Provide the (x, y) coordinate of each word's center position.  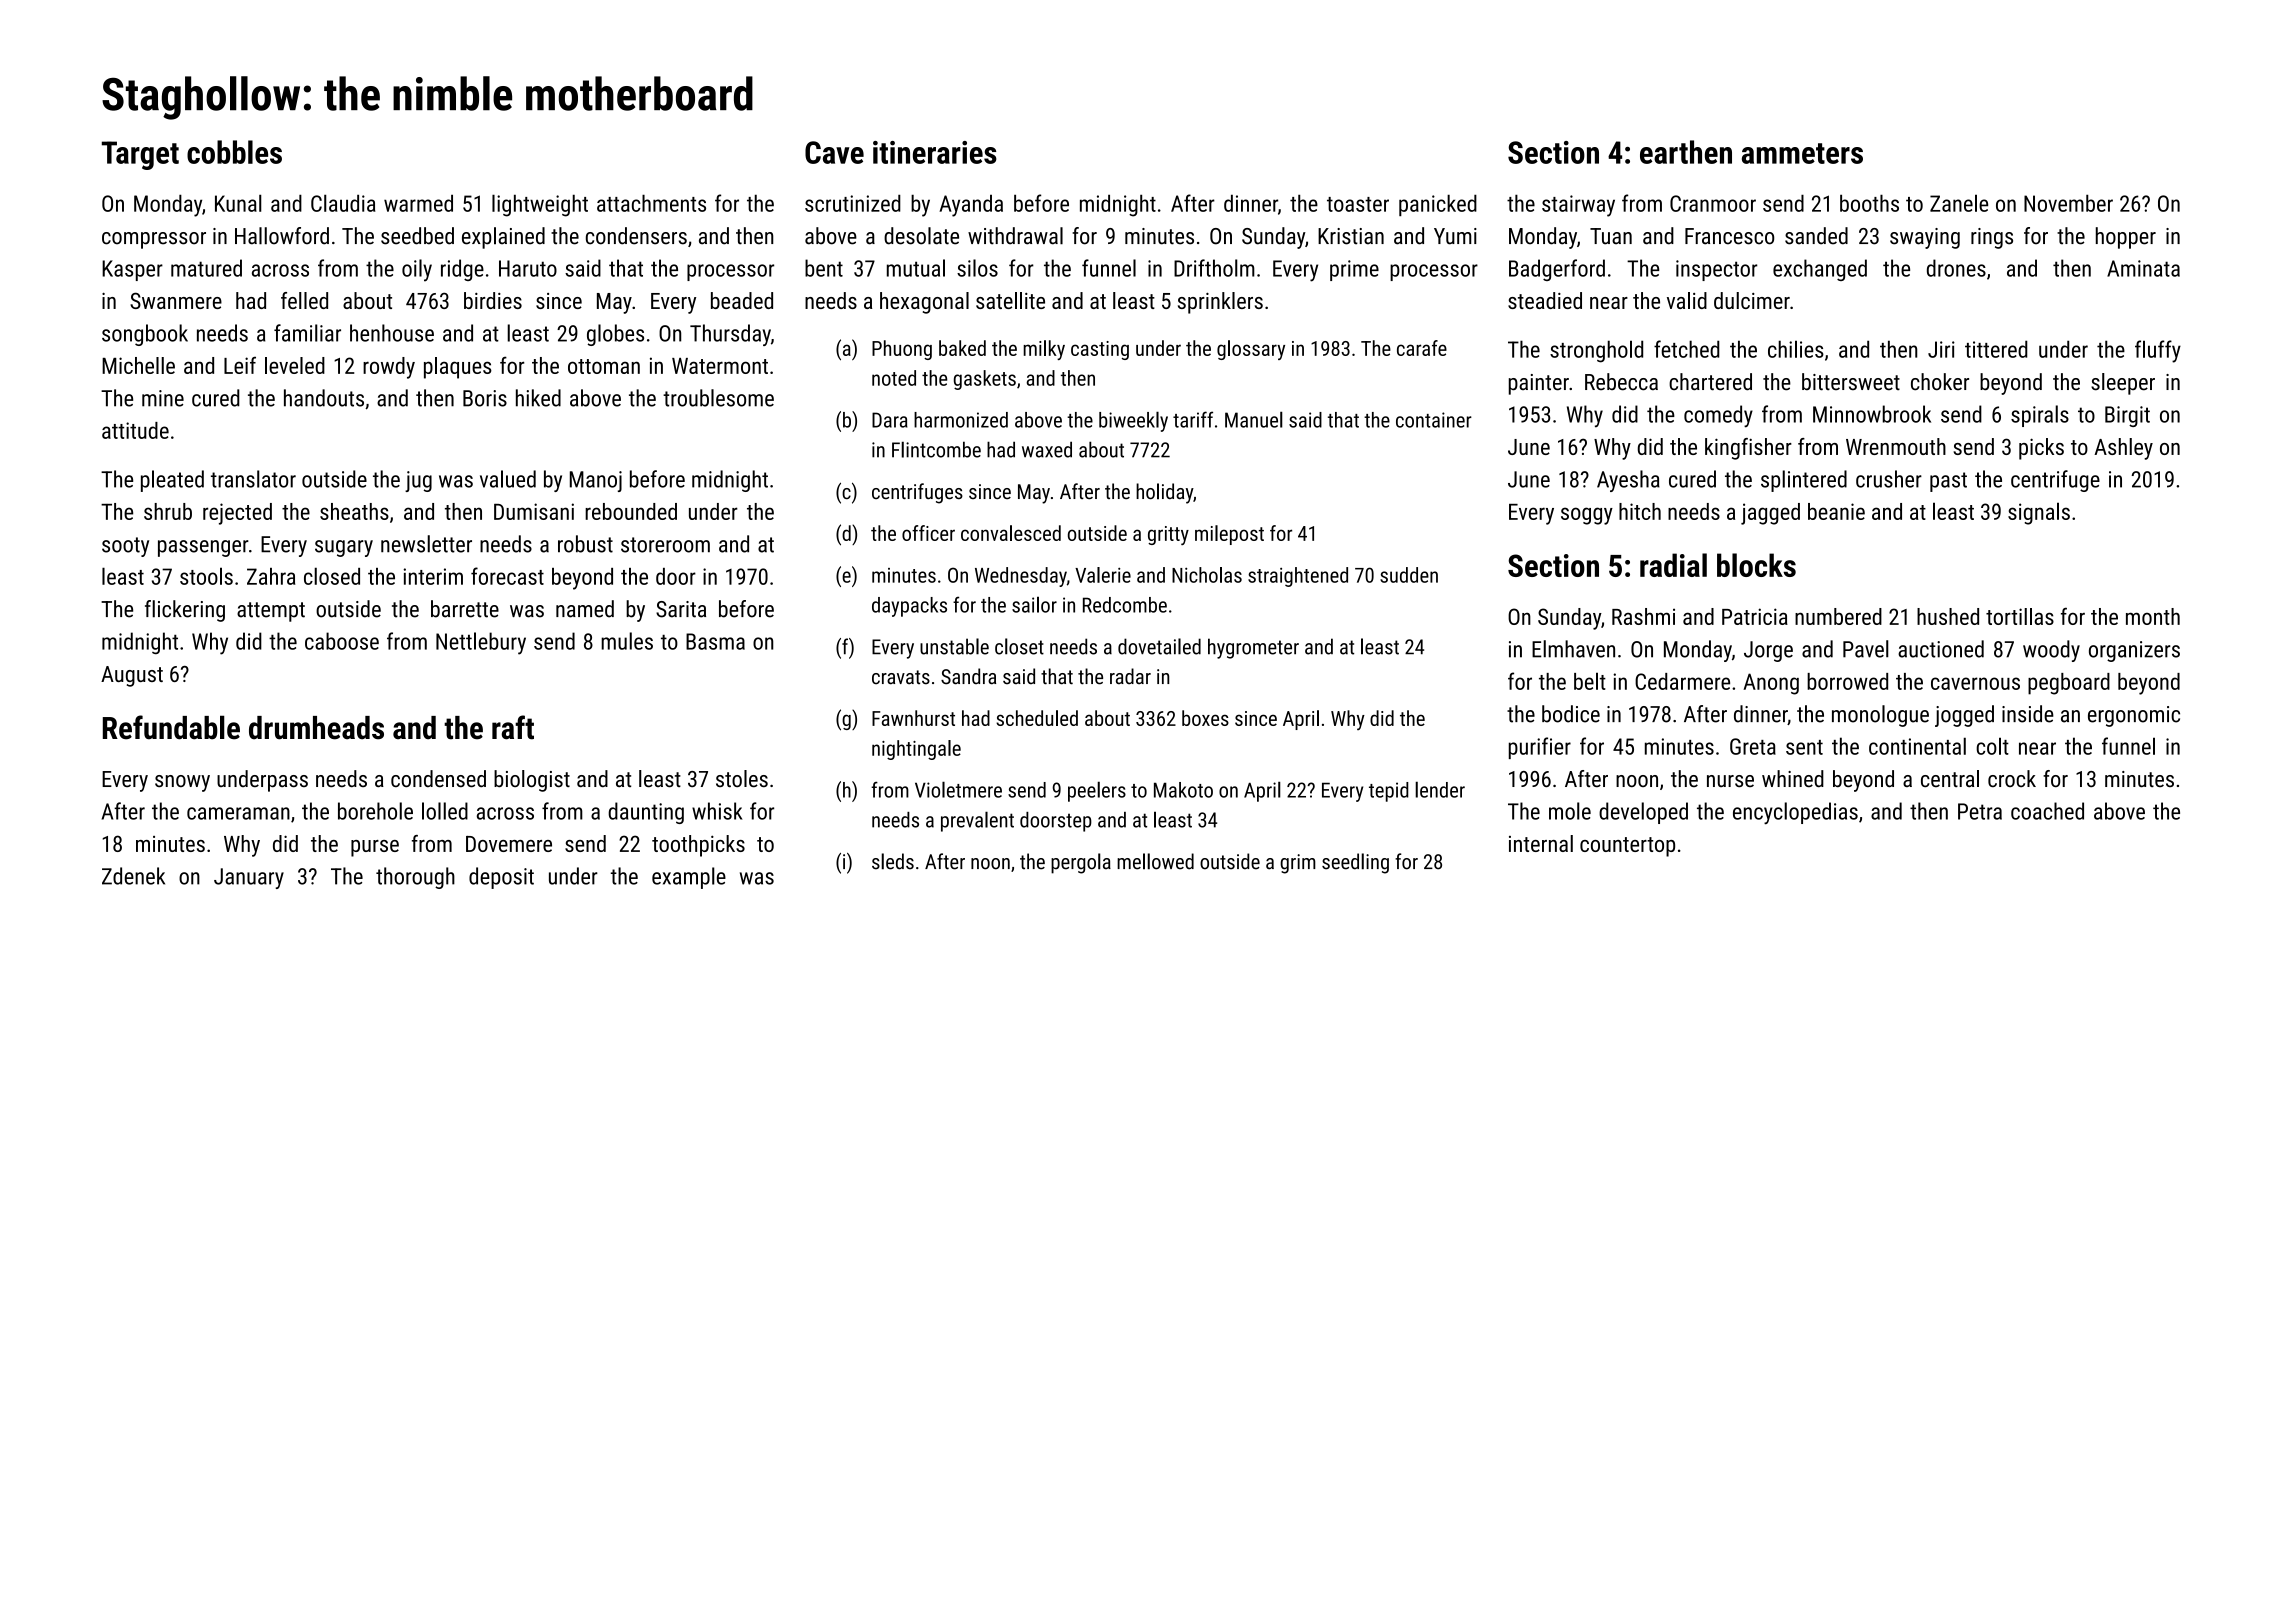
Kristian (1351, 236)
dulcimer (1752, 300)
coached (2047, 811)
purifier (1540, 748)
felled (304, 300)
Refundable (171, 727)
